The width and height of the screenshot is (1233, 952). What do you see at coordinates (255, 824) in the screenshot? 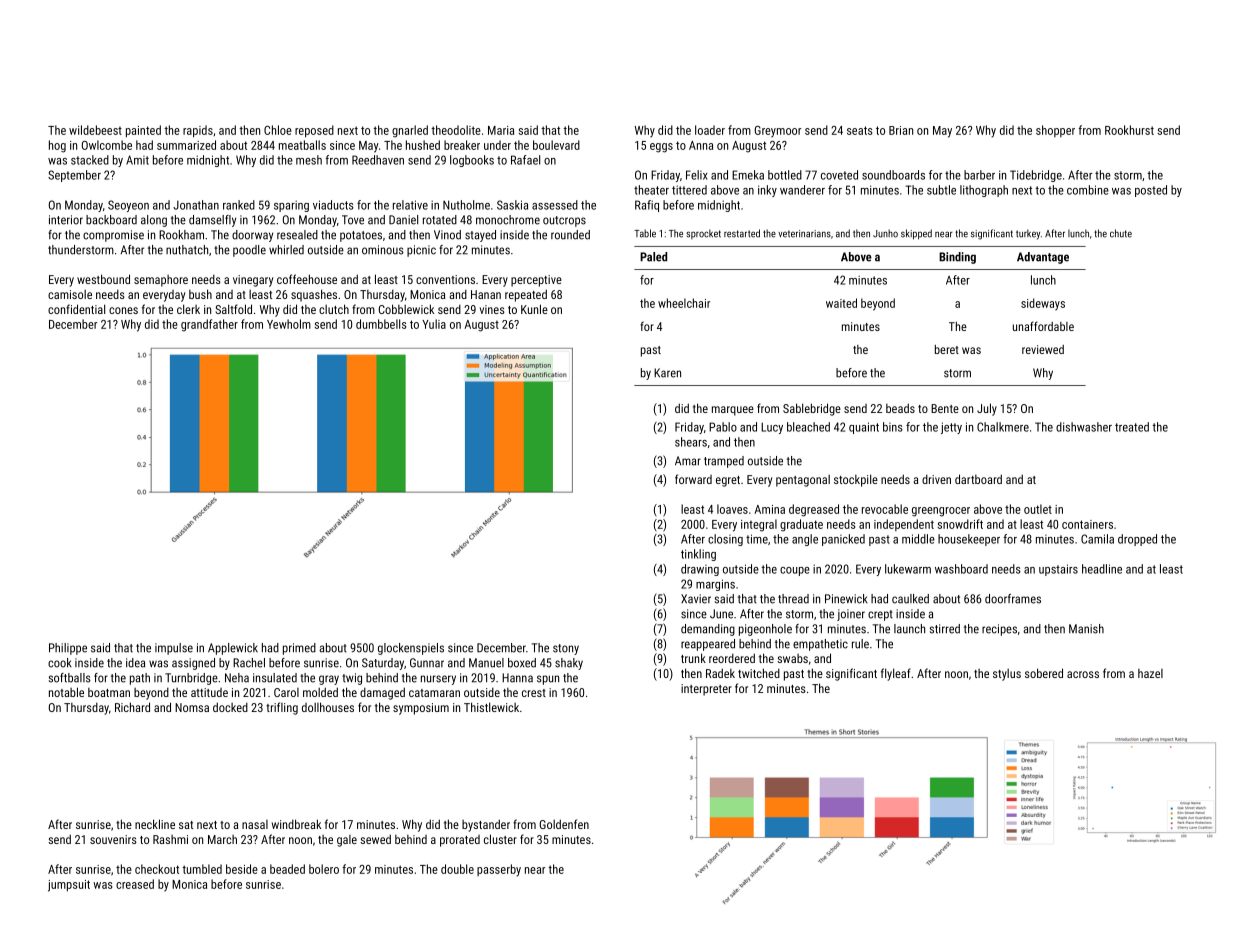
I see `nasal` at bounding box center [255, 824].
